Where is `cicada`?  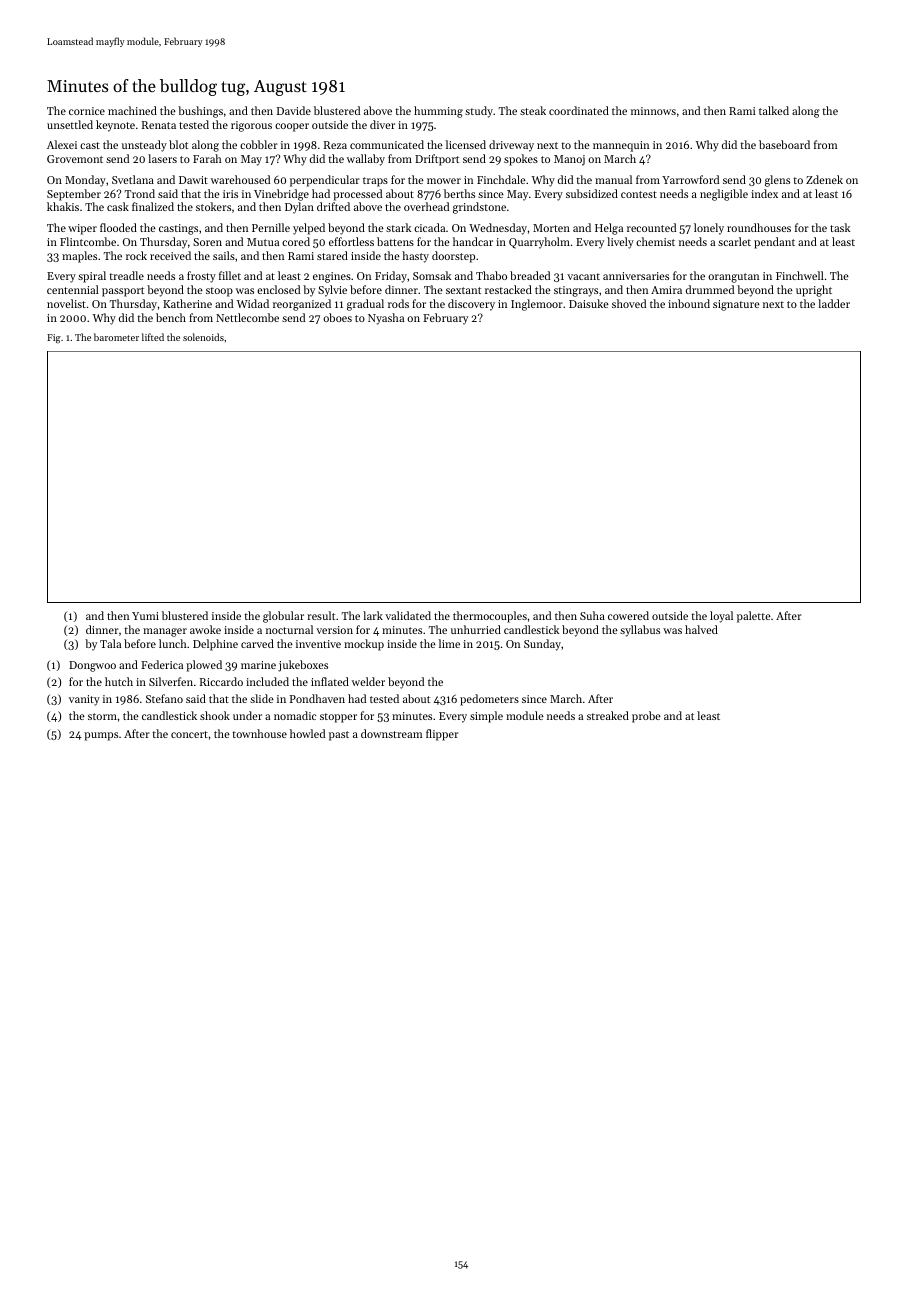
cicada is located at coordinates (429, 227).
